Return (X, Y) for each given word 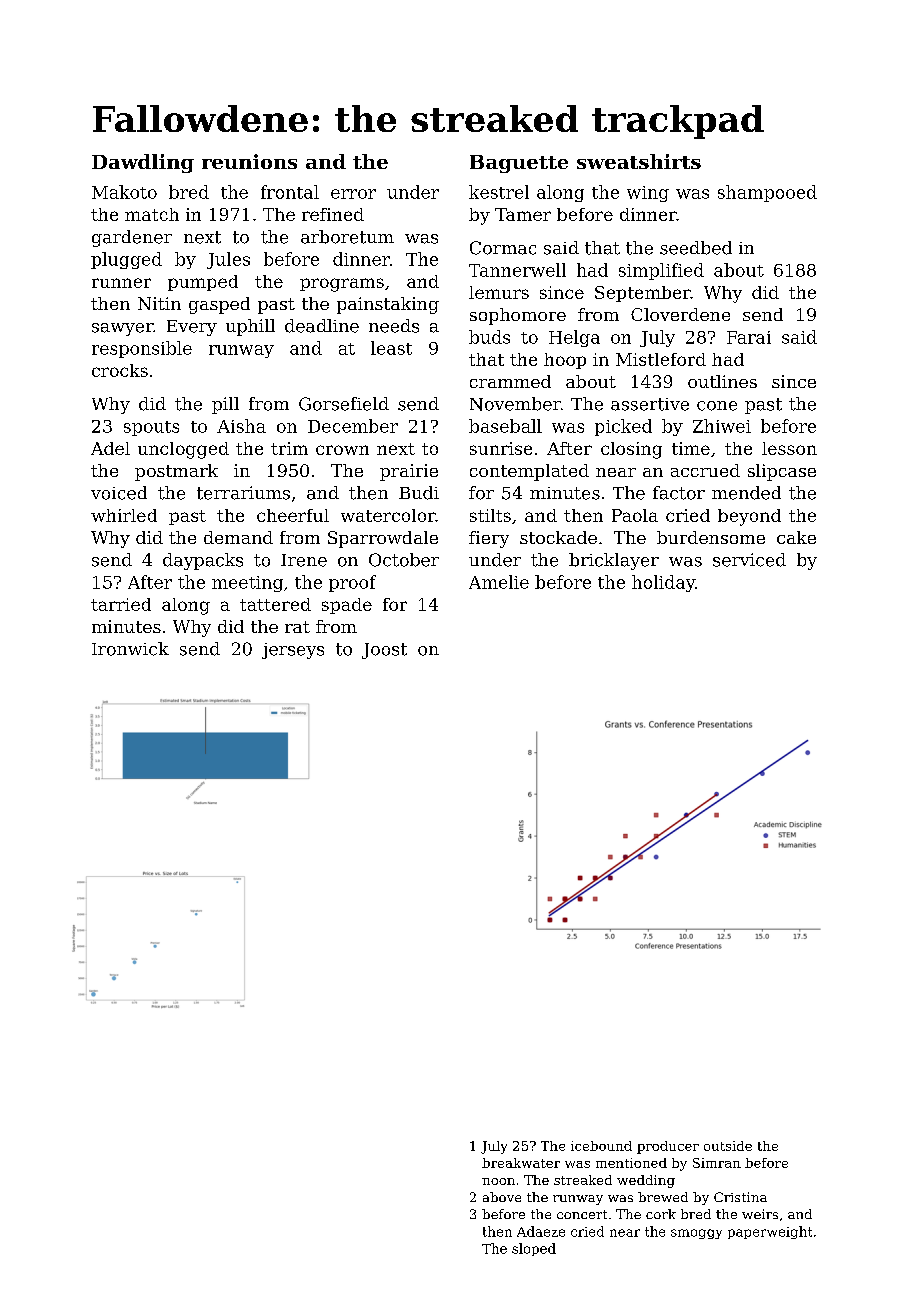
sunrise (501, 448)
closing (631, 450)
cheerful (293, 515)
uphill (250, 327)
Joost (384, 651)
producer (668, 1147)
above (502, 1197)
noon (498, 1181)
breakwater (521, 1163)
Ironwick (130, 649)
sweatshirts (639, 161)
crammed (510, 381)
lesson (789, 448)
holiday (663, 583)
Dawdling (143, 163)
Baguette (519, 164)
